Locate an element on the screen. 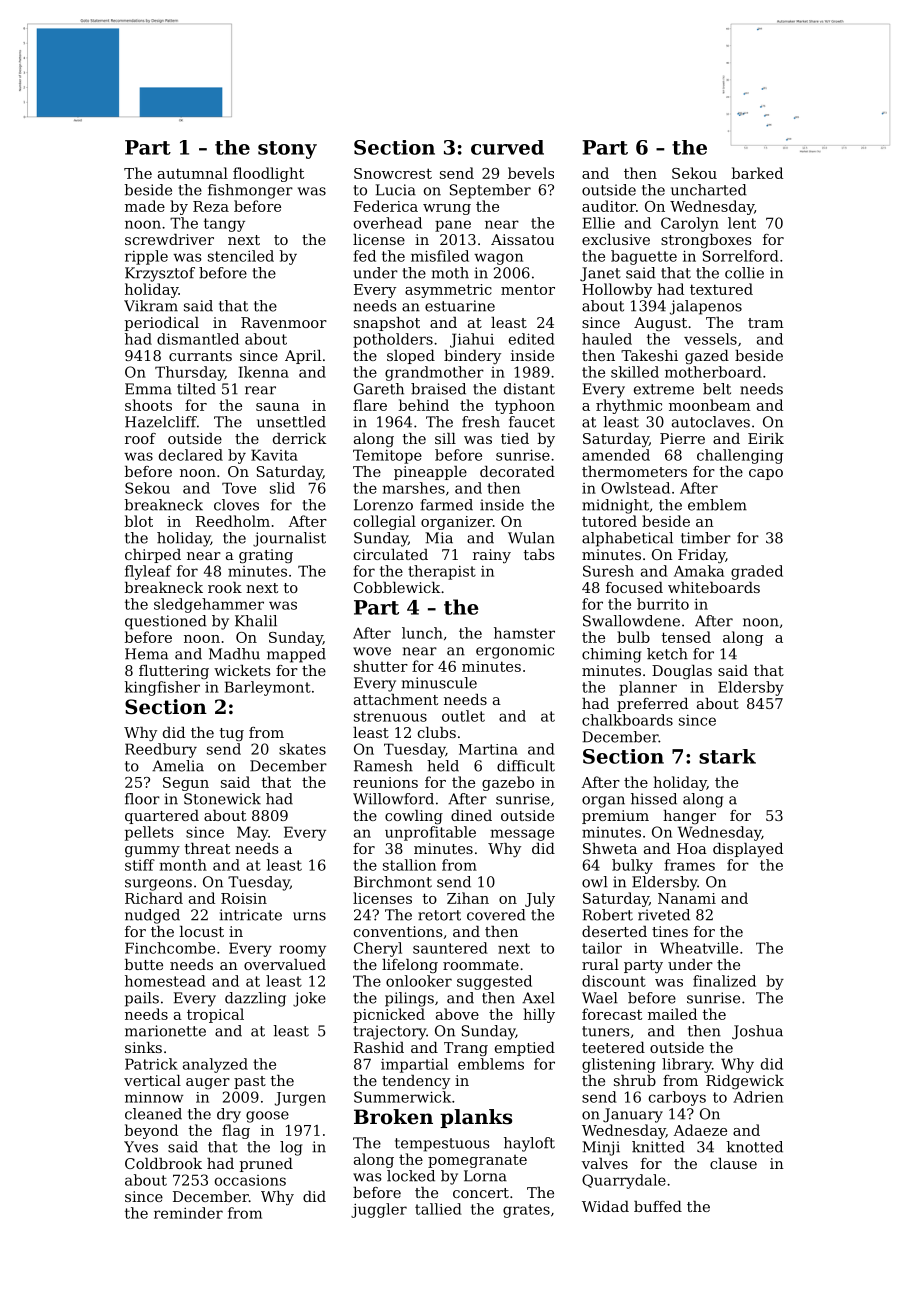 Image resolution: width=908 pixels, height=1316 pixels. graded is located at coordinates (757, 572).
